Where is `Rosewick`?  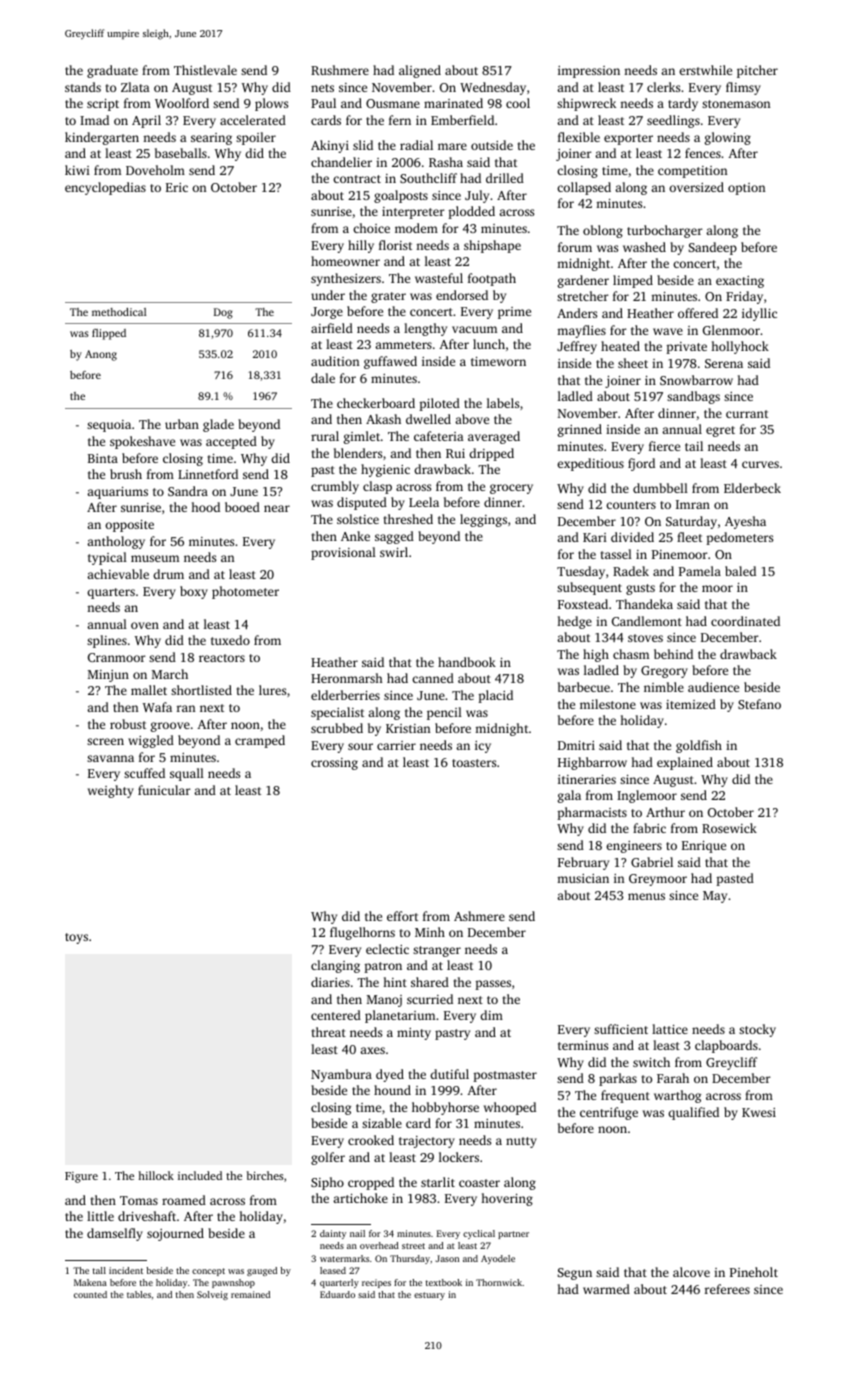 Rosewick is located at coordinates (729, 828).
